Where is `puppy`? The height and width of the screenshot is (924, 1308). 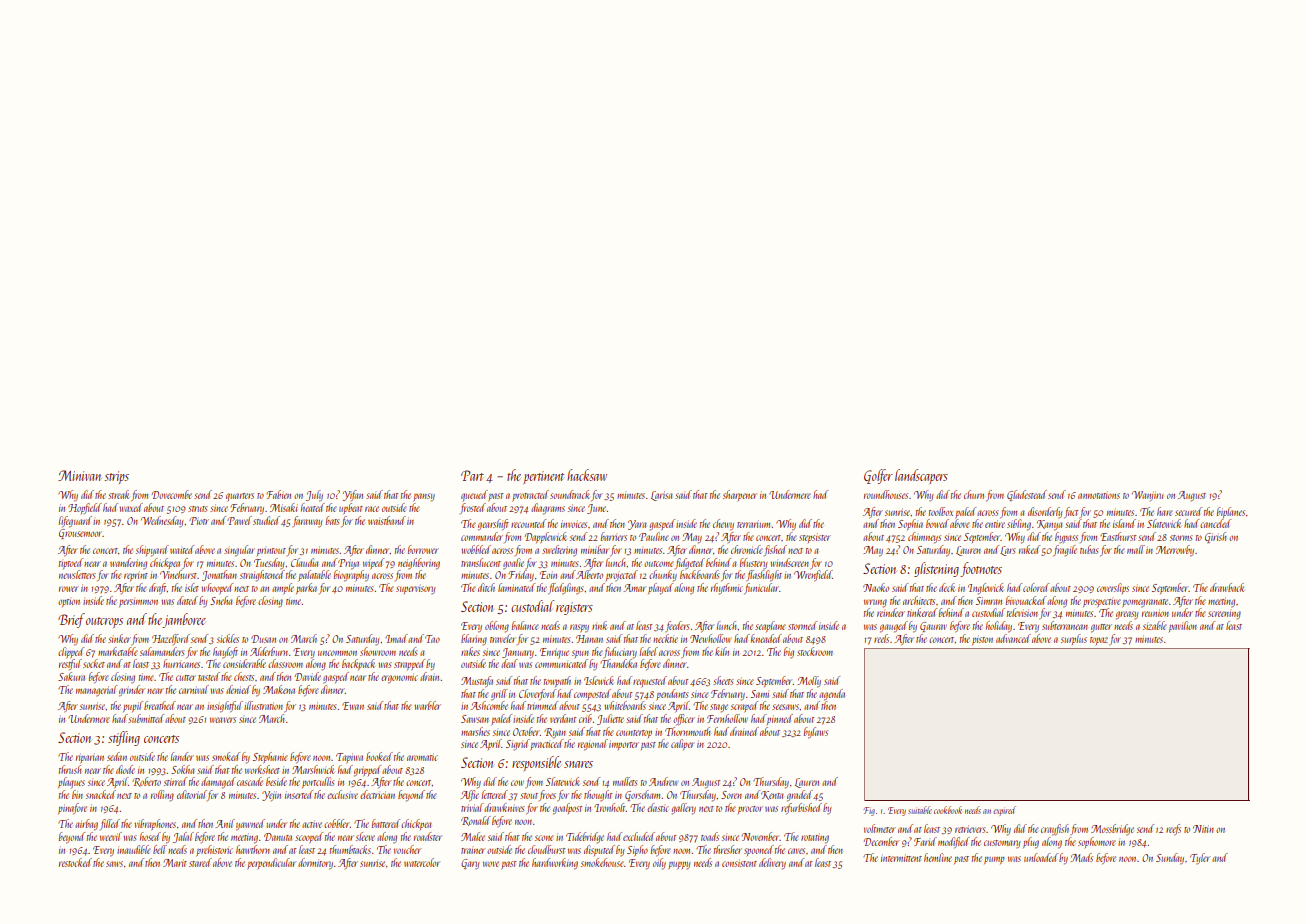 puppy is located at coordinates (679, 865).
